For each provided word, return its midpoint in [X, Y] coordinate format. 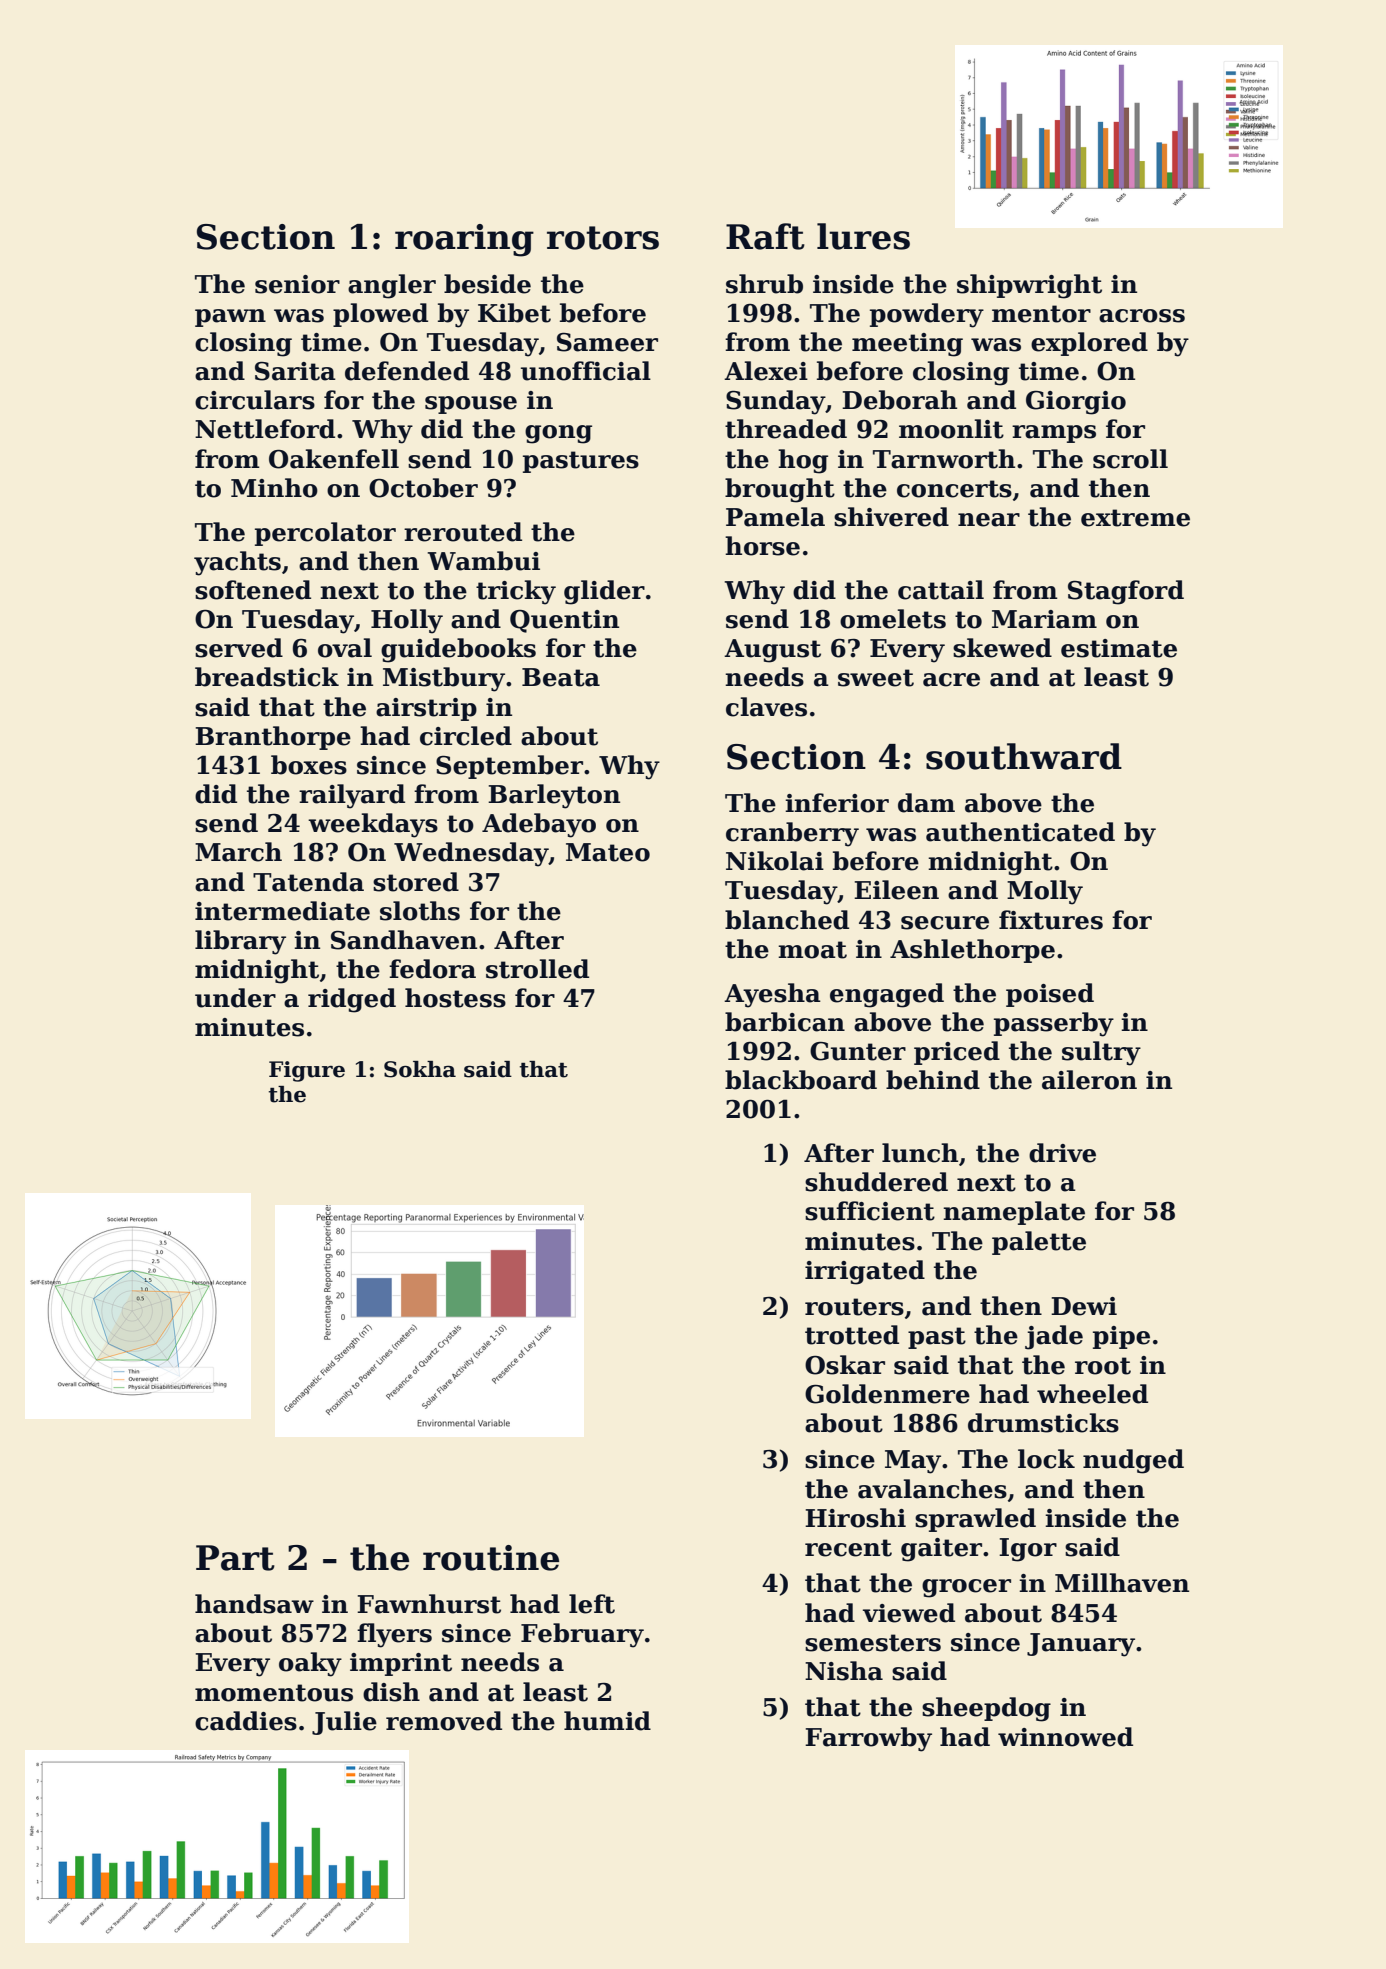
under [235, 998]
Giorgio [1076, 403]
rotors [603, 238]
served [239, 648]
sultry [1101, 1053]
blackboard [801, 1080]
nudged [1133, 1461]
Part [235, 1558]
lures [863, 236]
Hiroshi [855, 1518]
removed [444, 1721]
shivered [891, 517]
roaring [464, 240]
